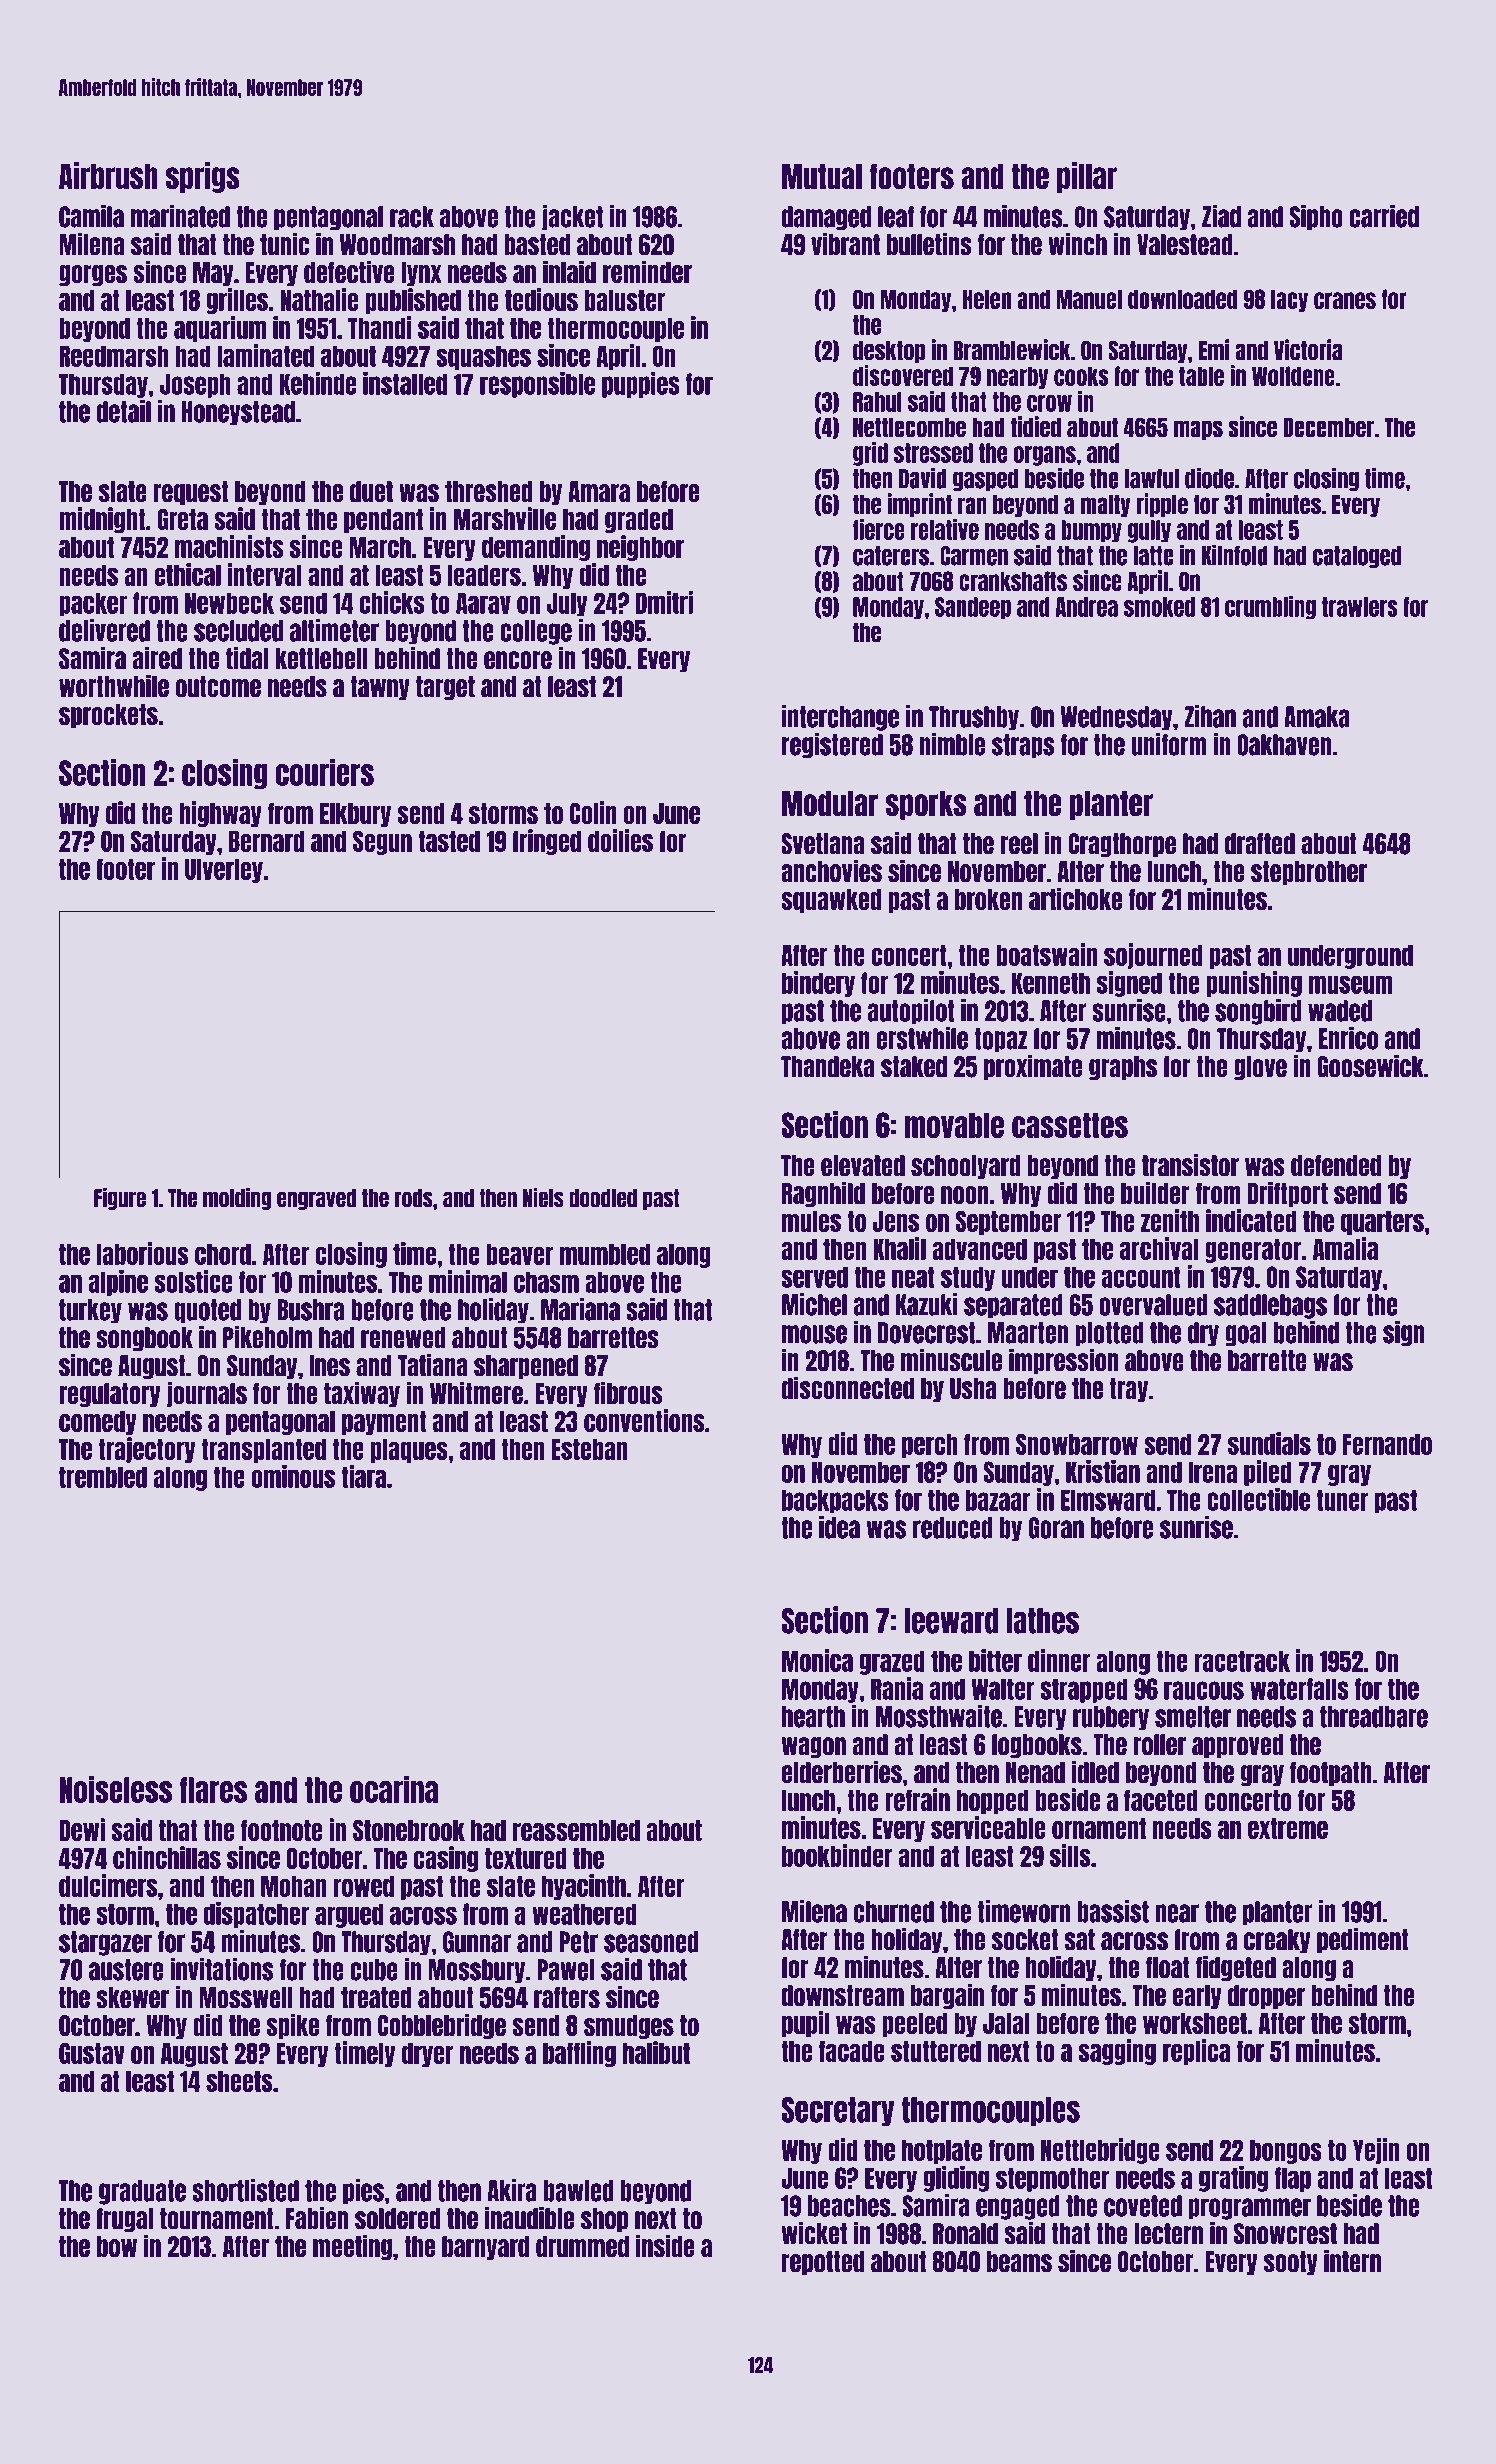 The image size is (1496, 2464). Describe the element at coordinates (382, 842) in the screenshot. I see `Segun` at that location.
